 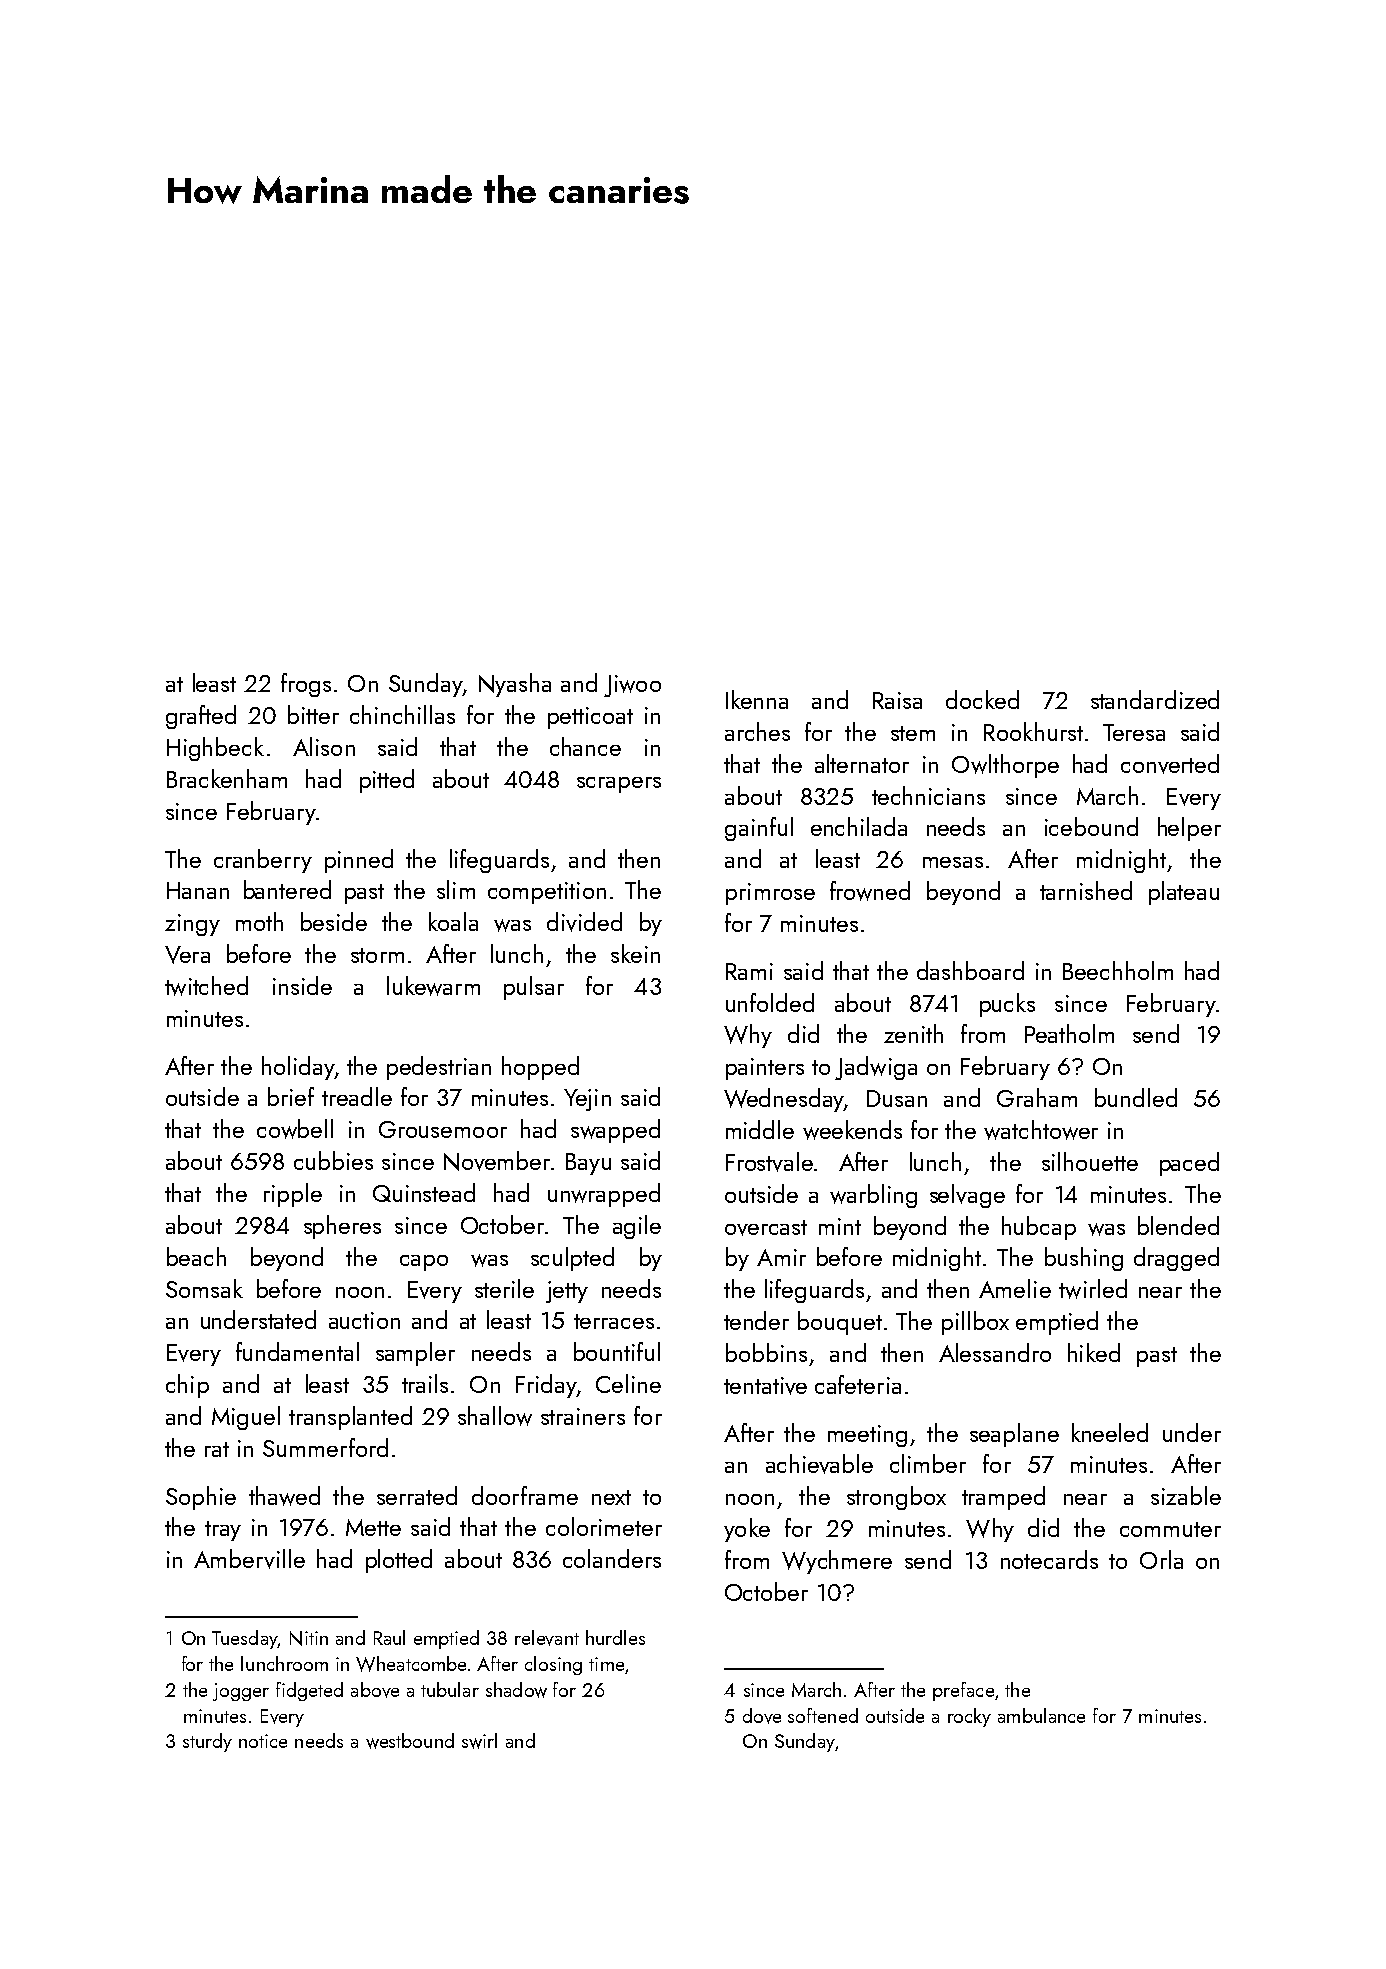 I want to click on auction, so click(x=364, y=1320).
